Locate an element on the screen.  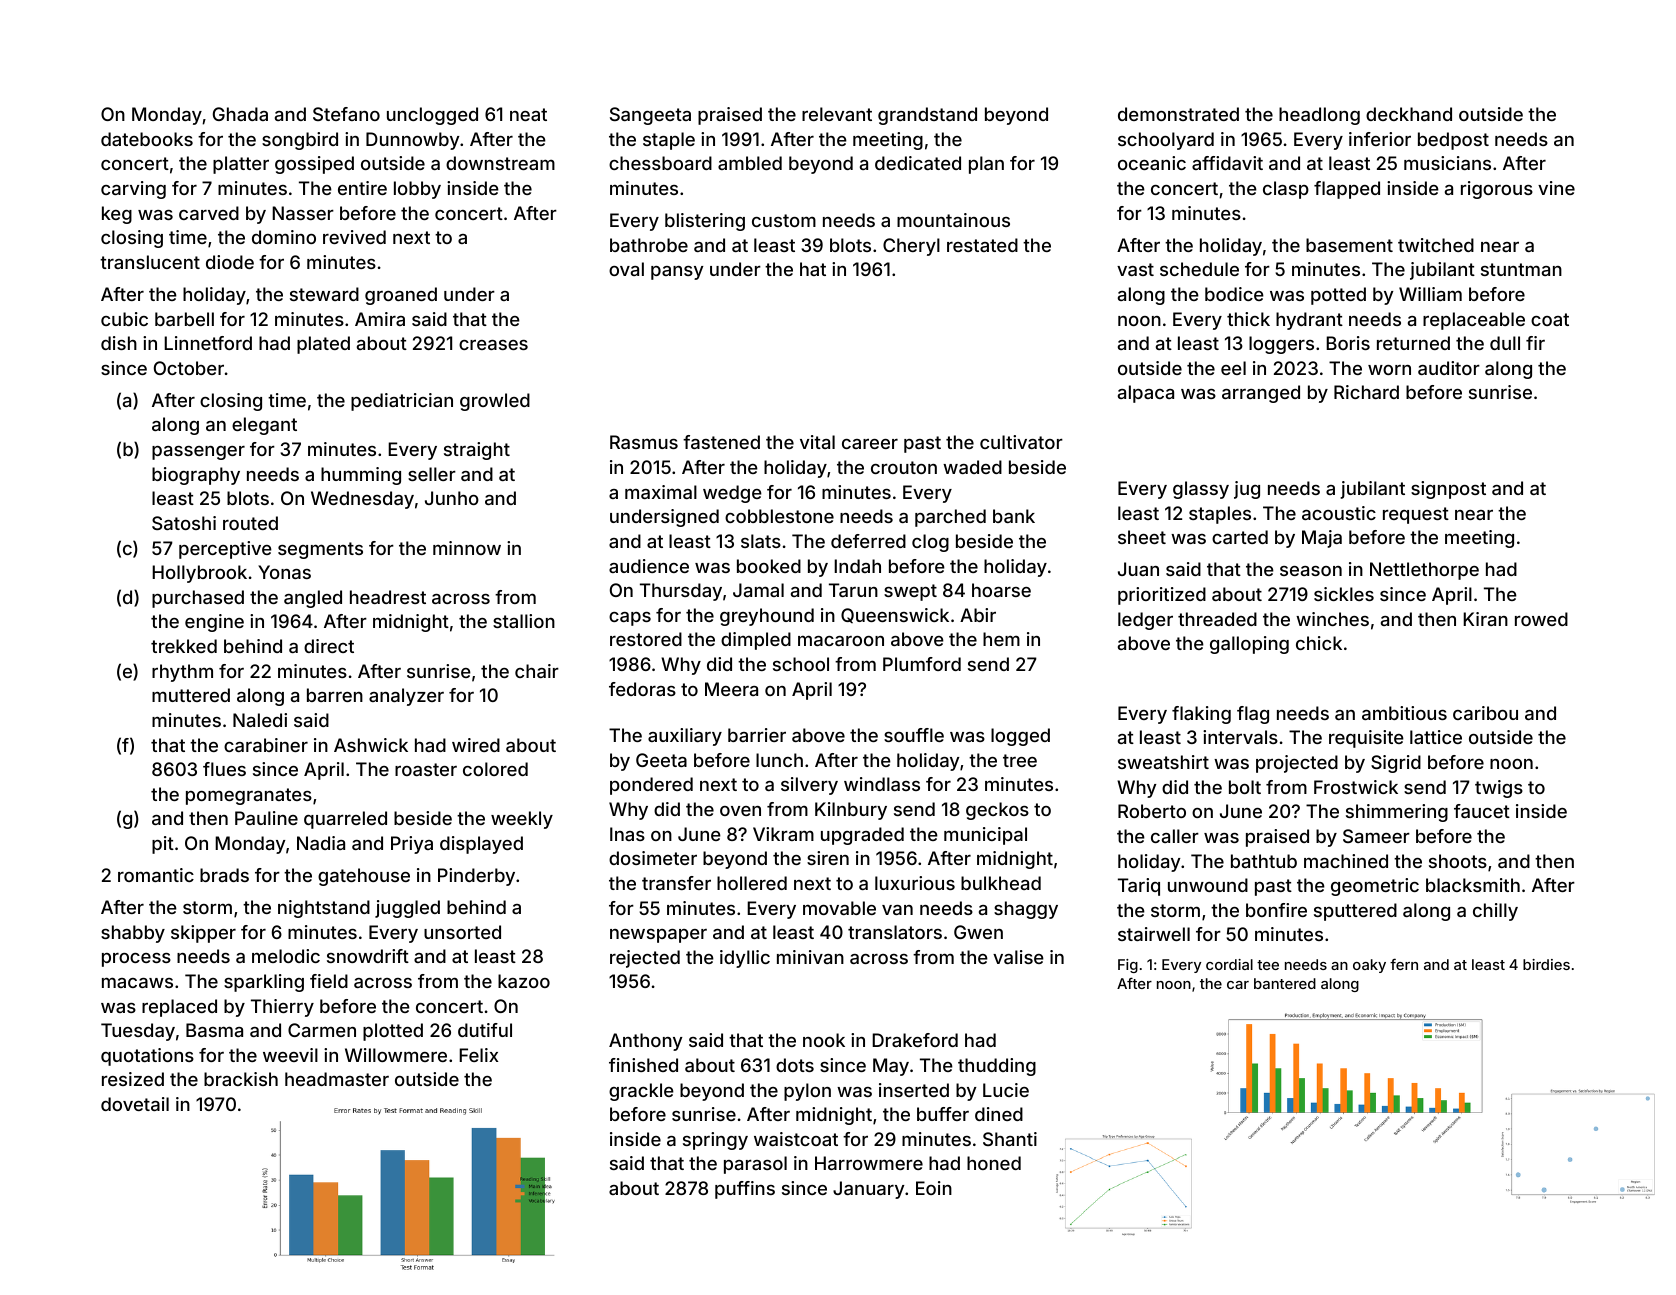
direct is located at coordinates (329, 646).
